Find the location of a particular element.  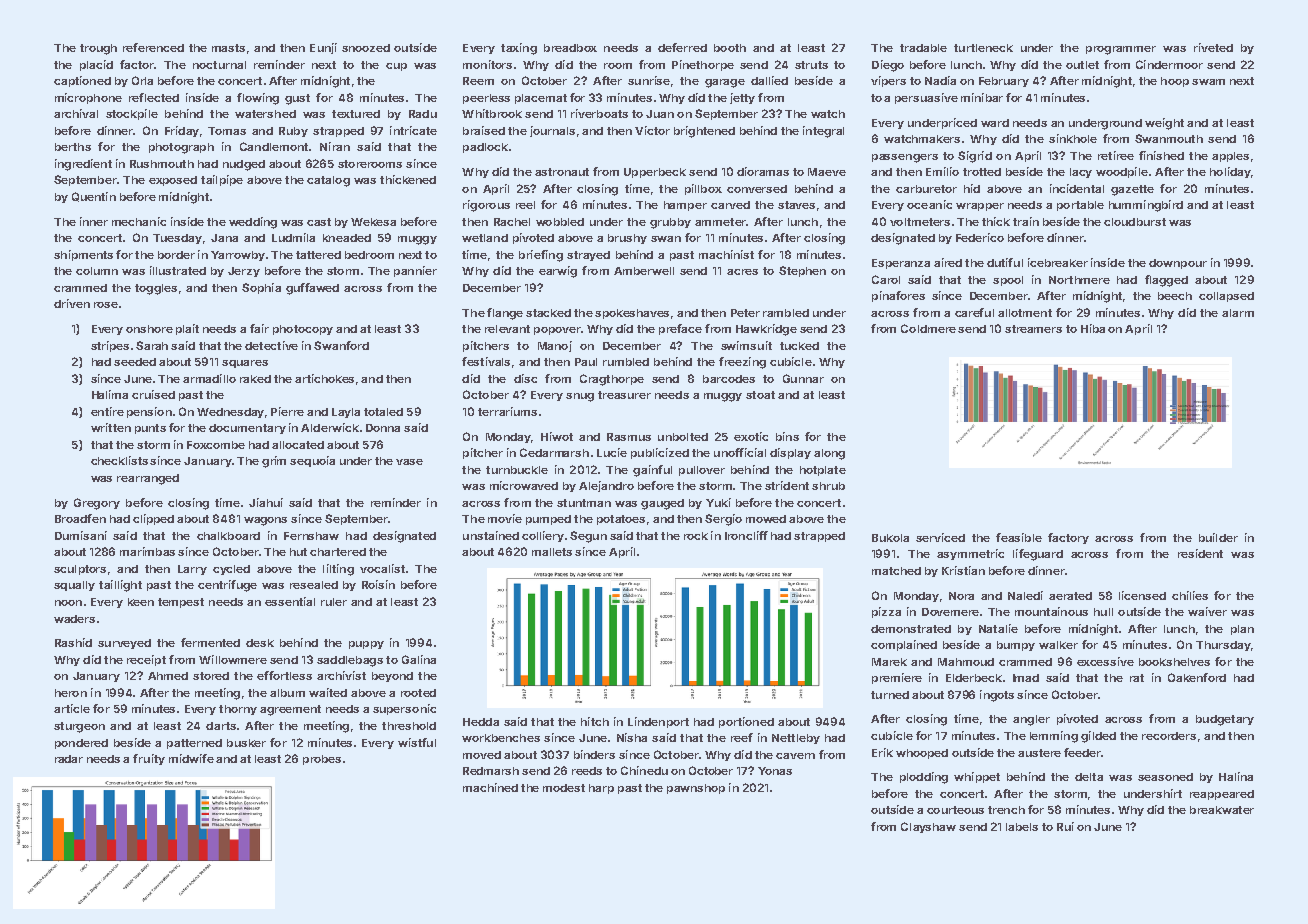

referenced is located at coordinates (153, 47).
